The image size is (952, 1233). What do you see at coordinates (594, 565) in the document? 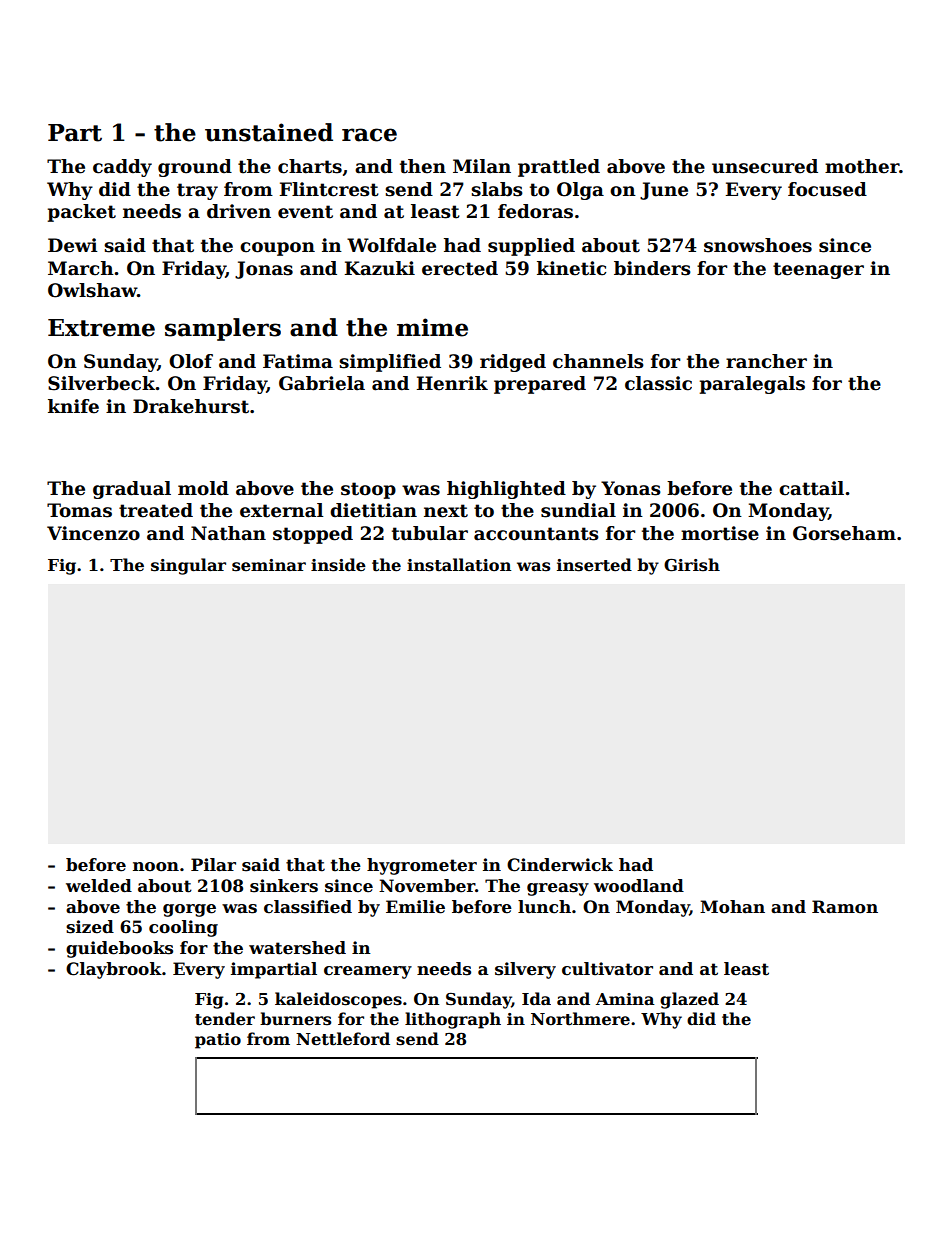
I see `inserted` at bounding box center [594, 565].
